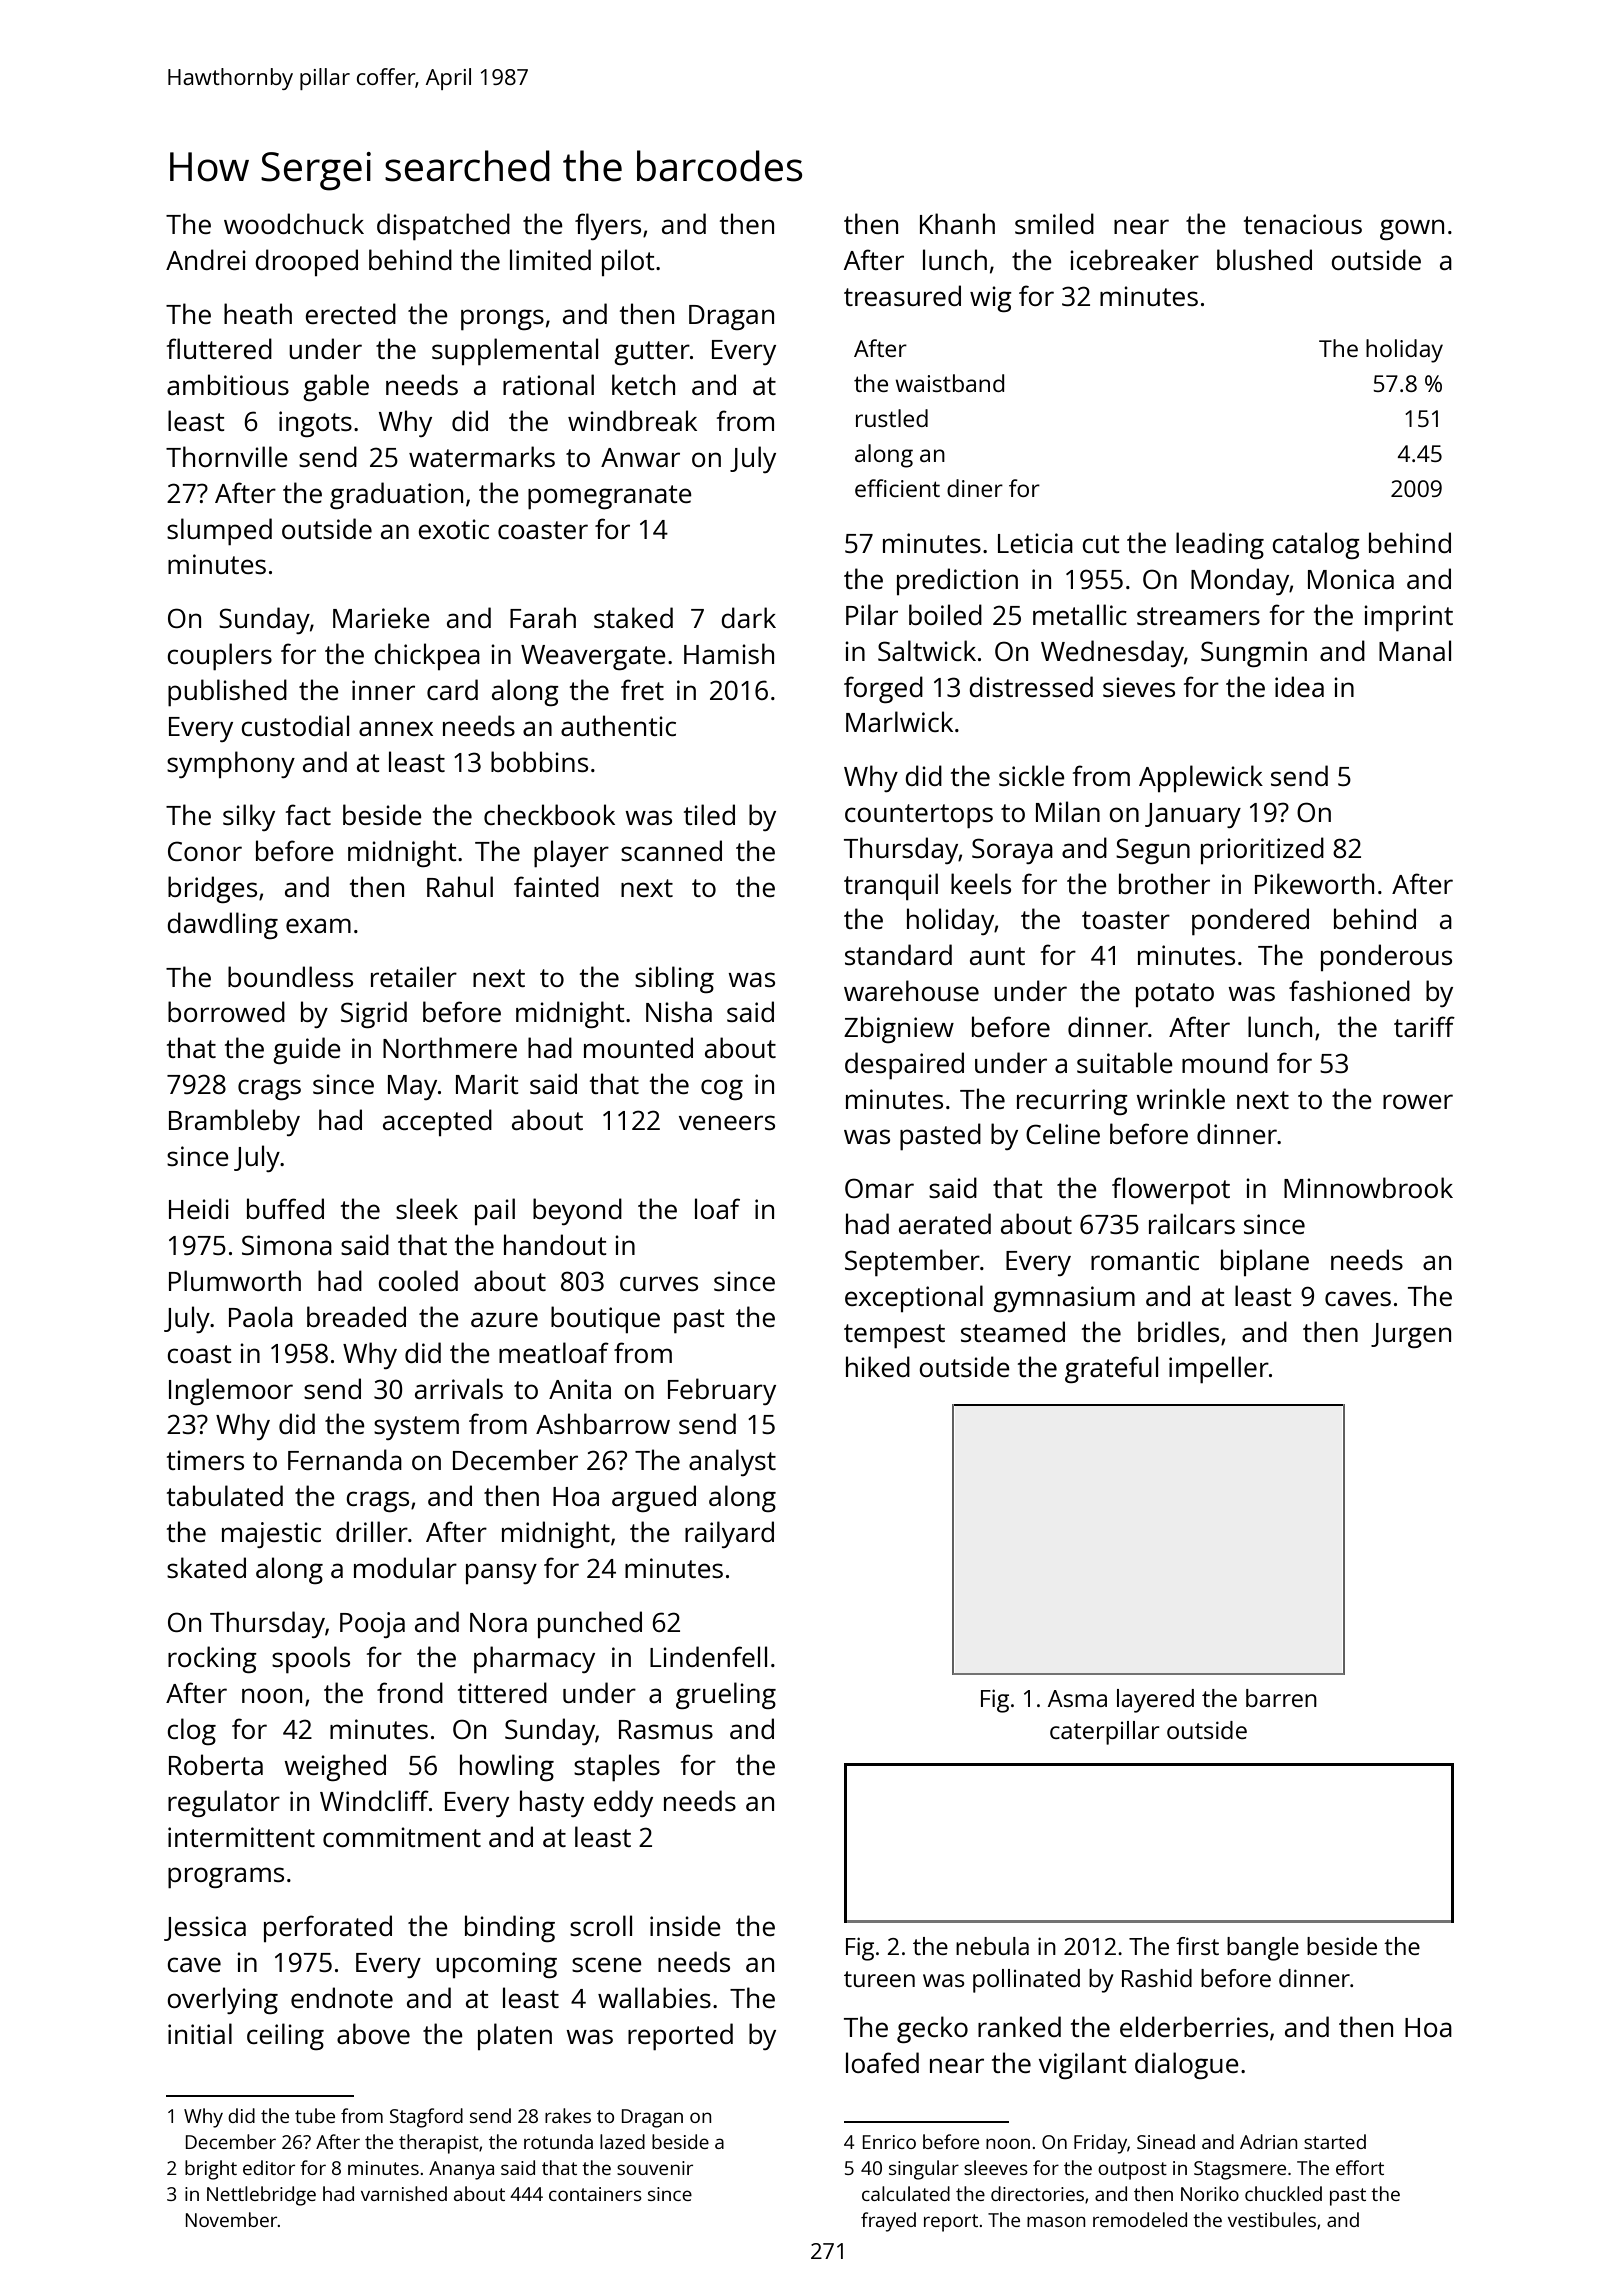 The image size is (1620, 2292). Describe the element at coordinates (294, 223) in the screenshot. I see `woodchuck` at that location.
